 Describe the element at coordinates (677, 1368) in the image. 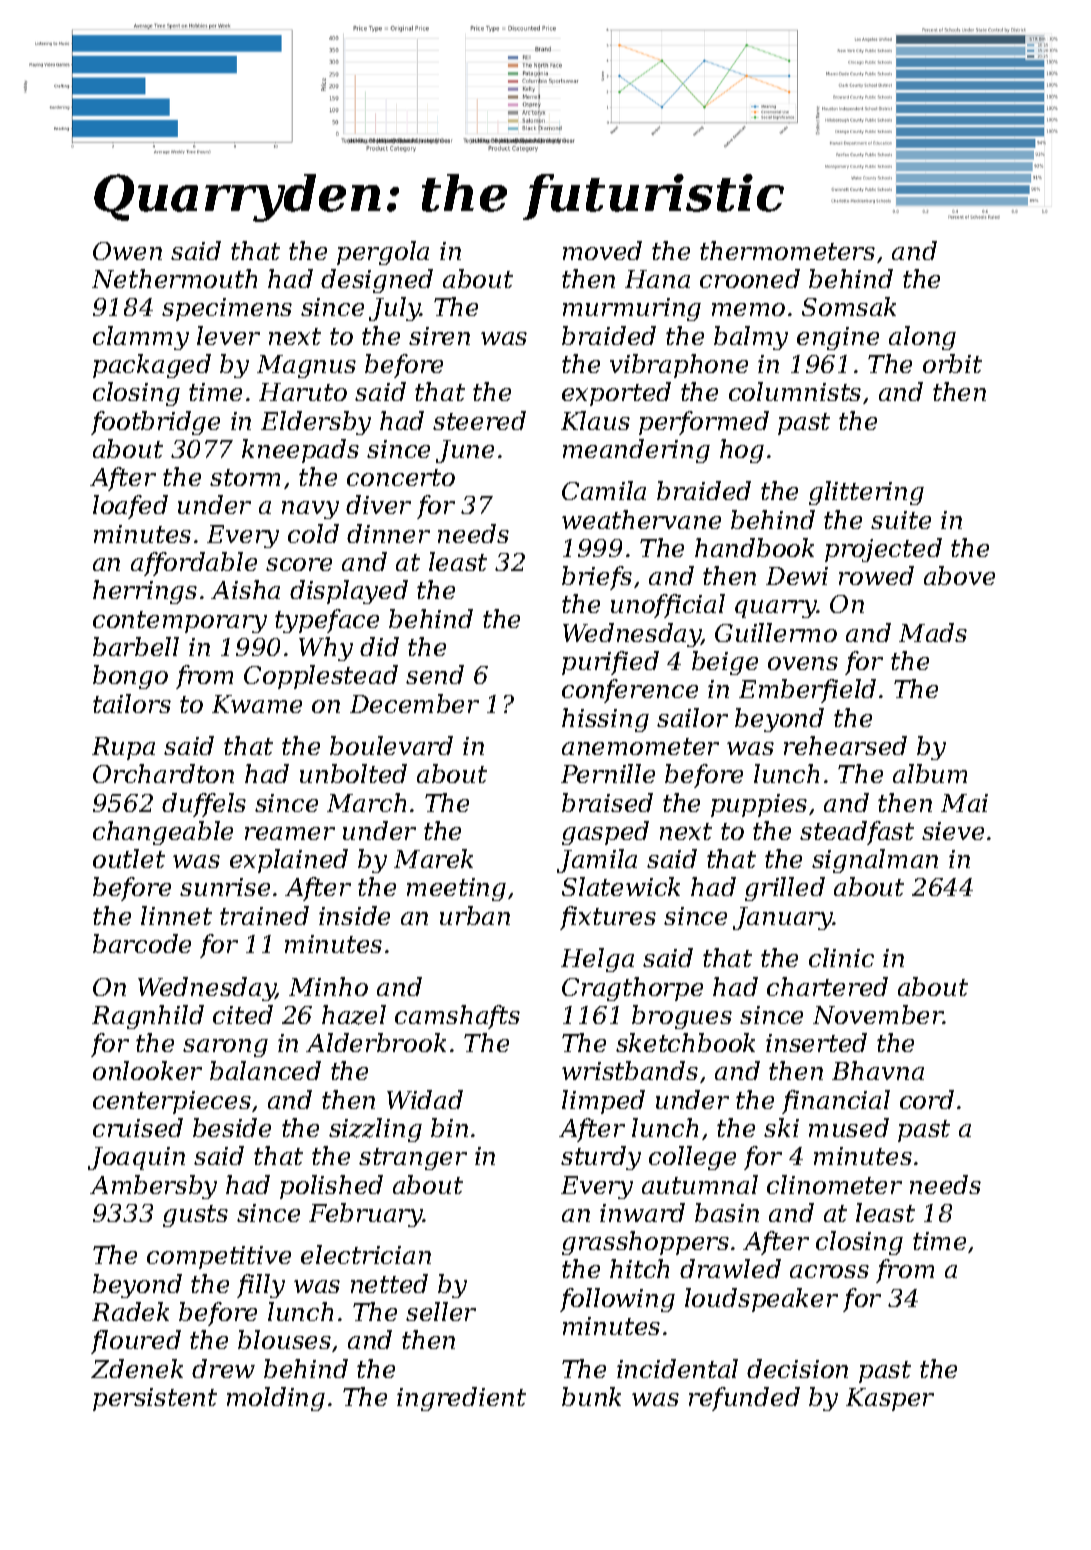

I see `incidental` at that location.
